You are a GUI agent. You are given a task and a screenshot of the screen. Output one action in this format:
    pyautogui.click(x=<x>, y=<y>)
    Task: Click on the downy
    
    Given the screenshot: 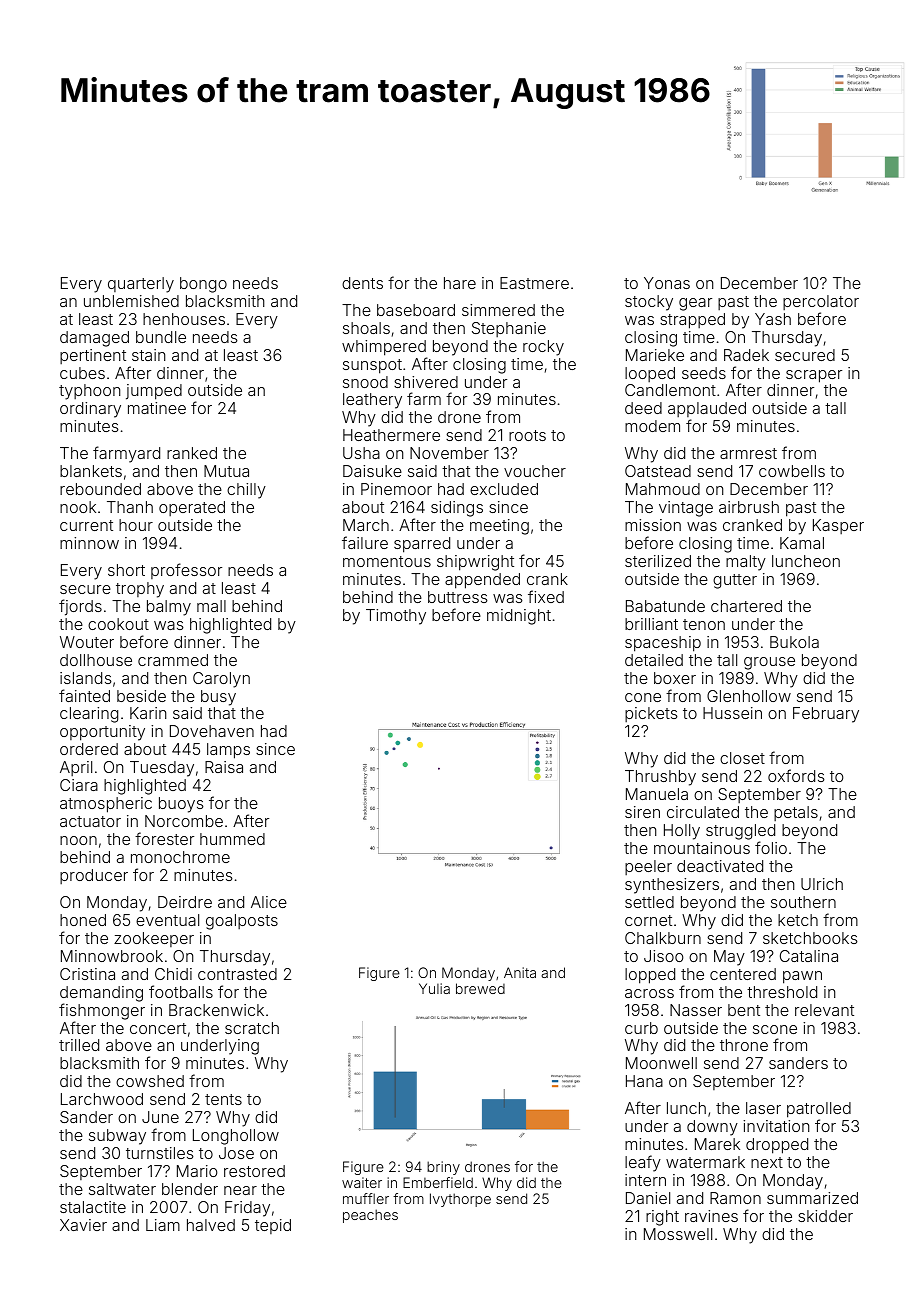 What is the action you would take?
    pyautogui.click(x=712, y=1128)
